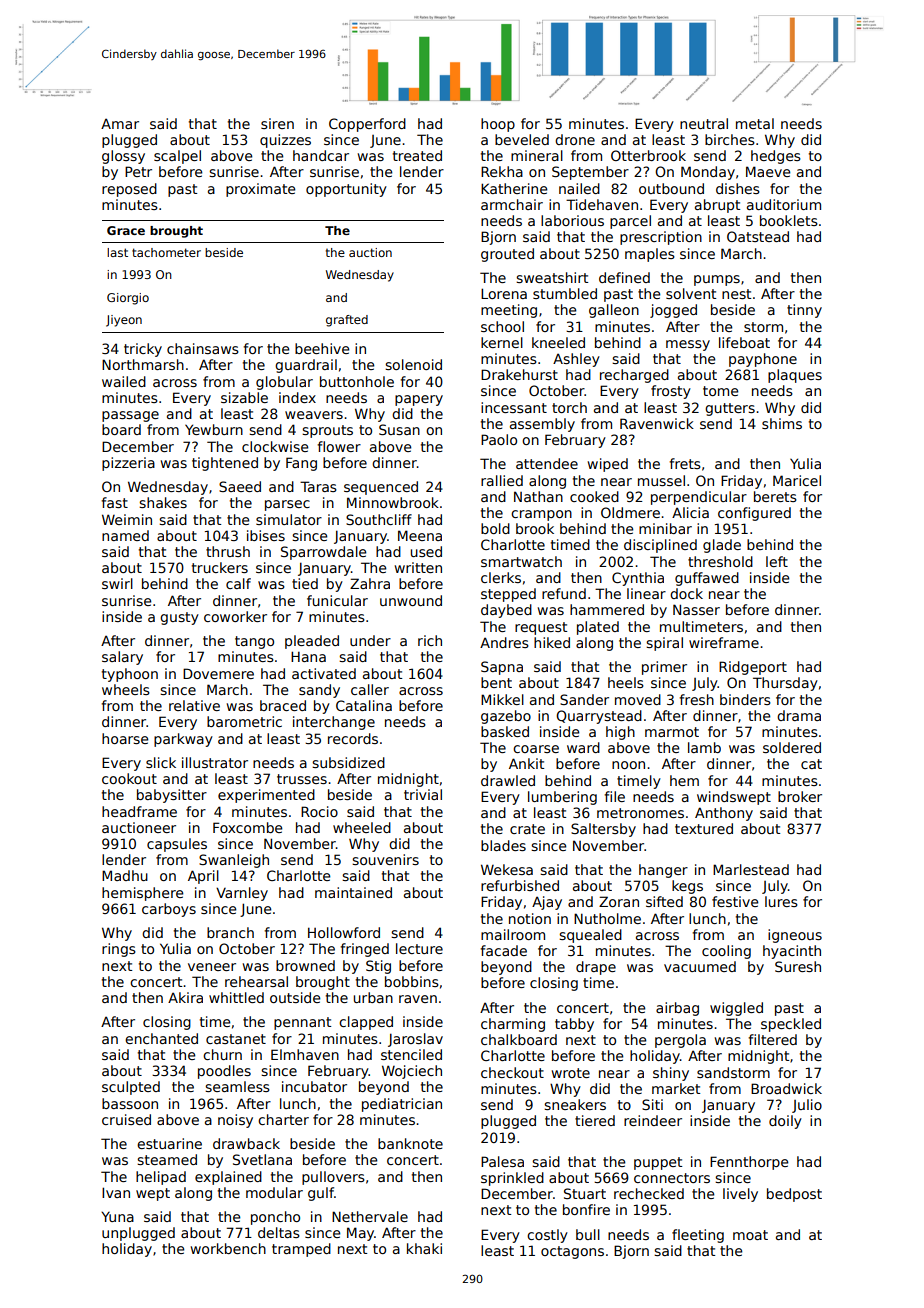  What do you see at coordinates (367, 125) in the screenshot?
I see `Copperford` at bounding box center [367, 125].
